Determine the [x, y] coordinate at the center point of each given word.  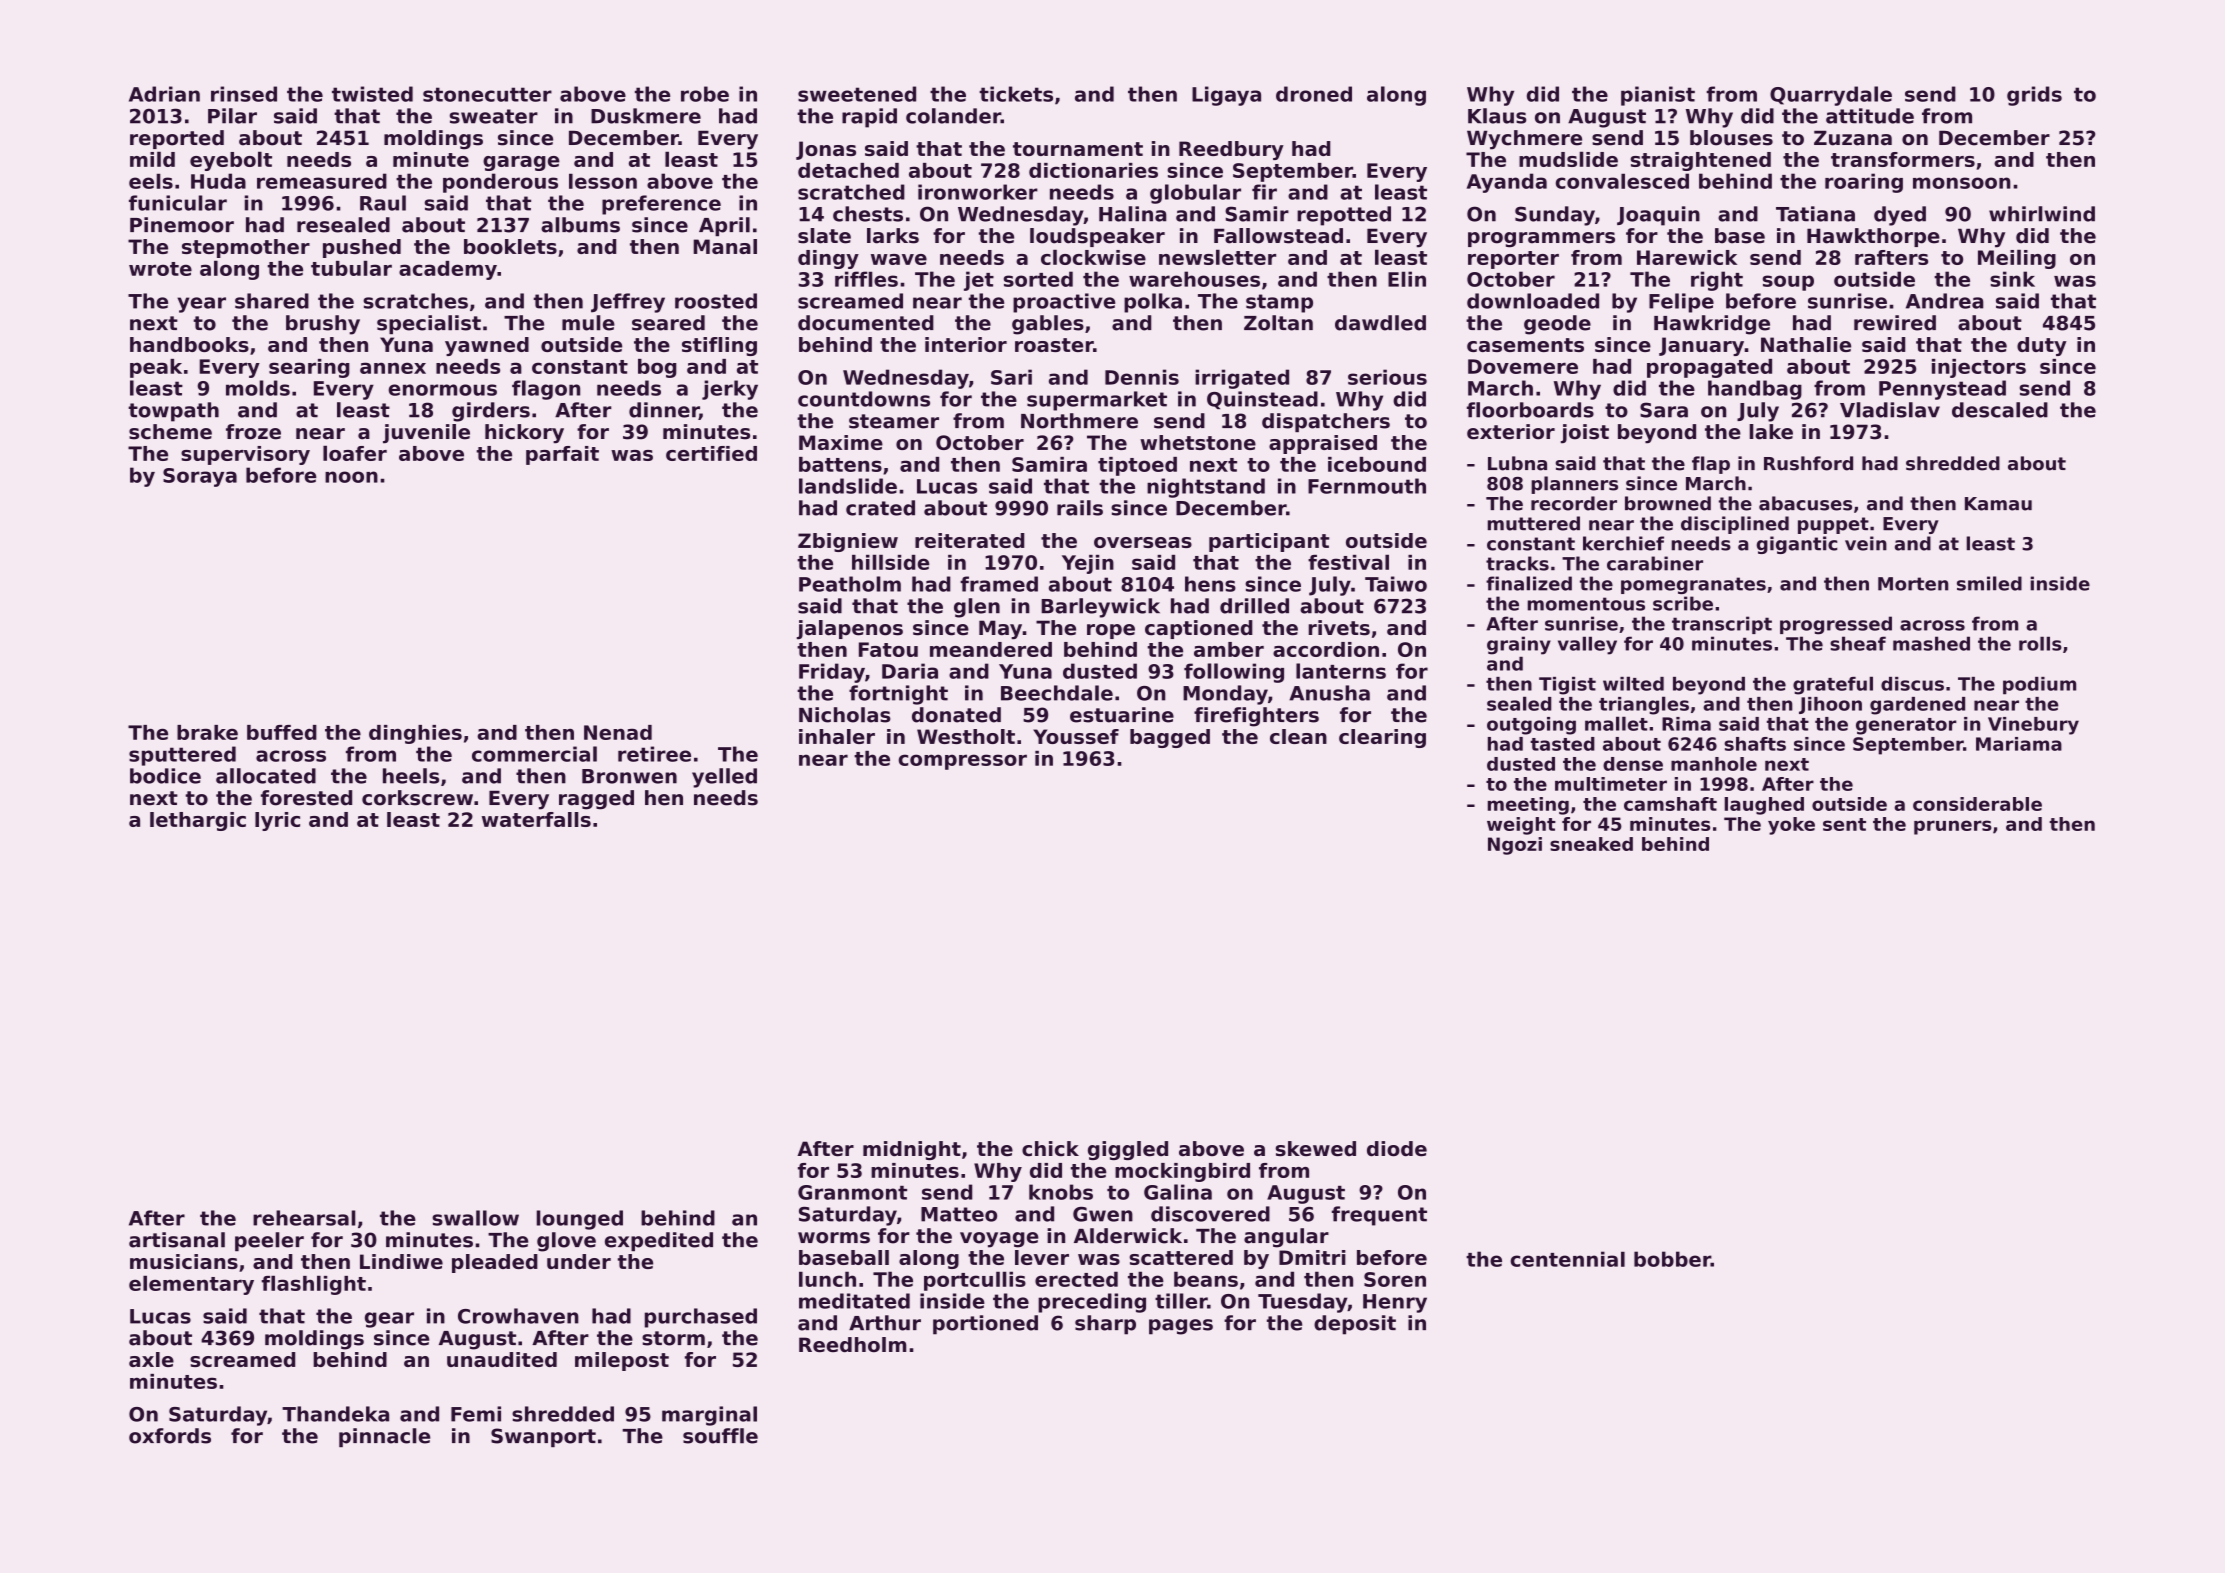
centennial [1567, 1259]
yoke [1791, 826]
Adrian [164, 94]
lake [1771, 432]
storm [673, 1338]
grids [2034, 96]
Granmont [852, 1192]
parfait [562, 455]
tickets [1016, 94]
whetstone [1198, 442]
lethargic [198, 821]
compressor [962, 762]
